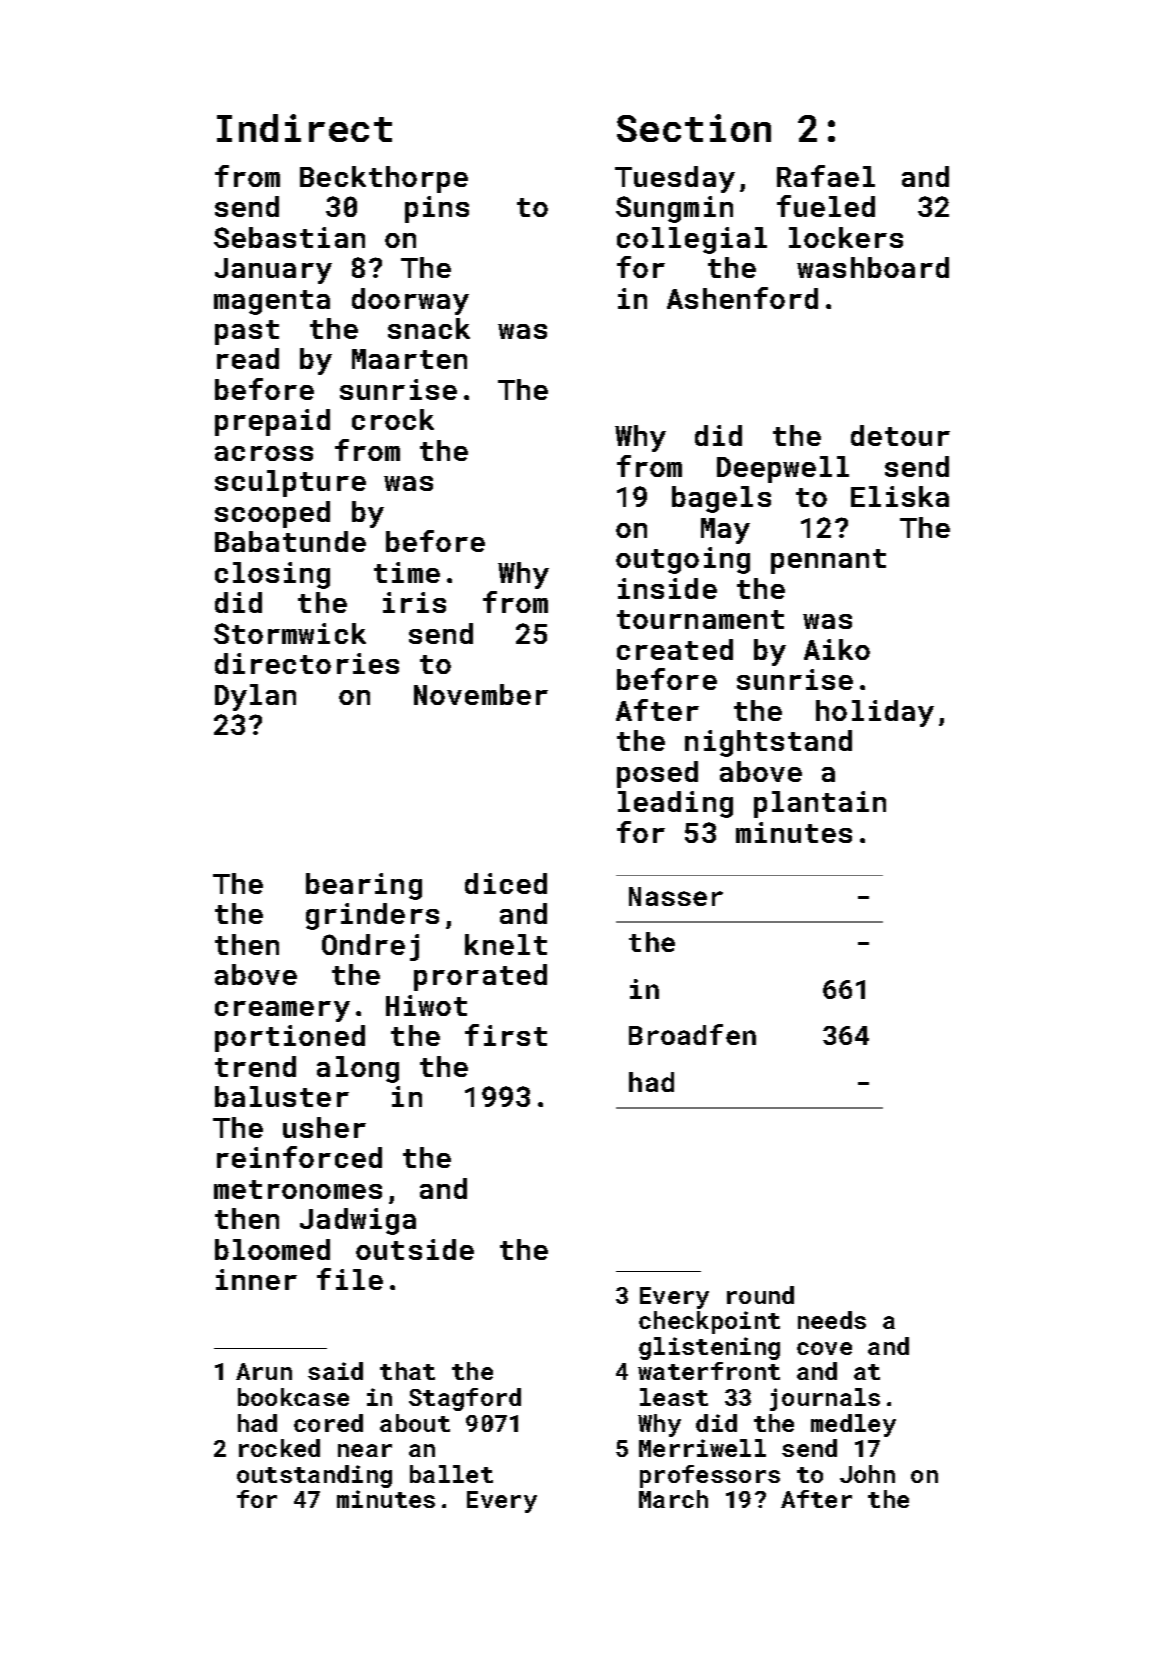  Describe the element at coordinates (675, 804) in the screenshot. I see `leading` at that location.
